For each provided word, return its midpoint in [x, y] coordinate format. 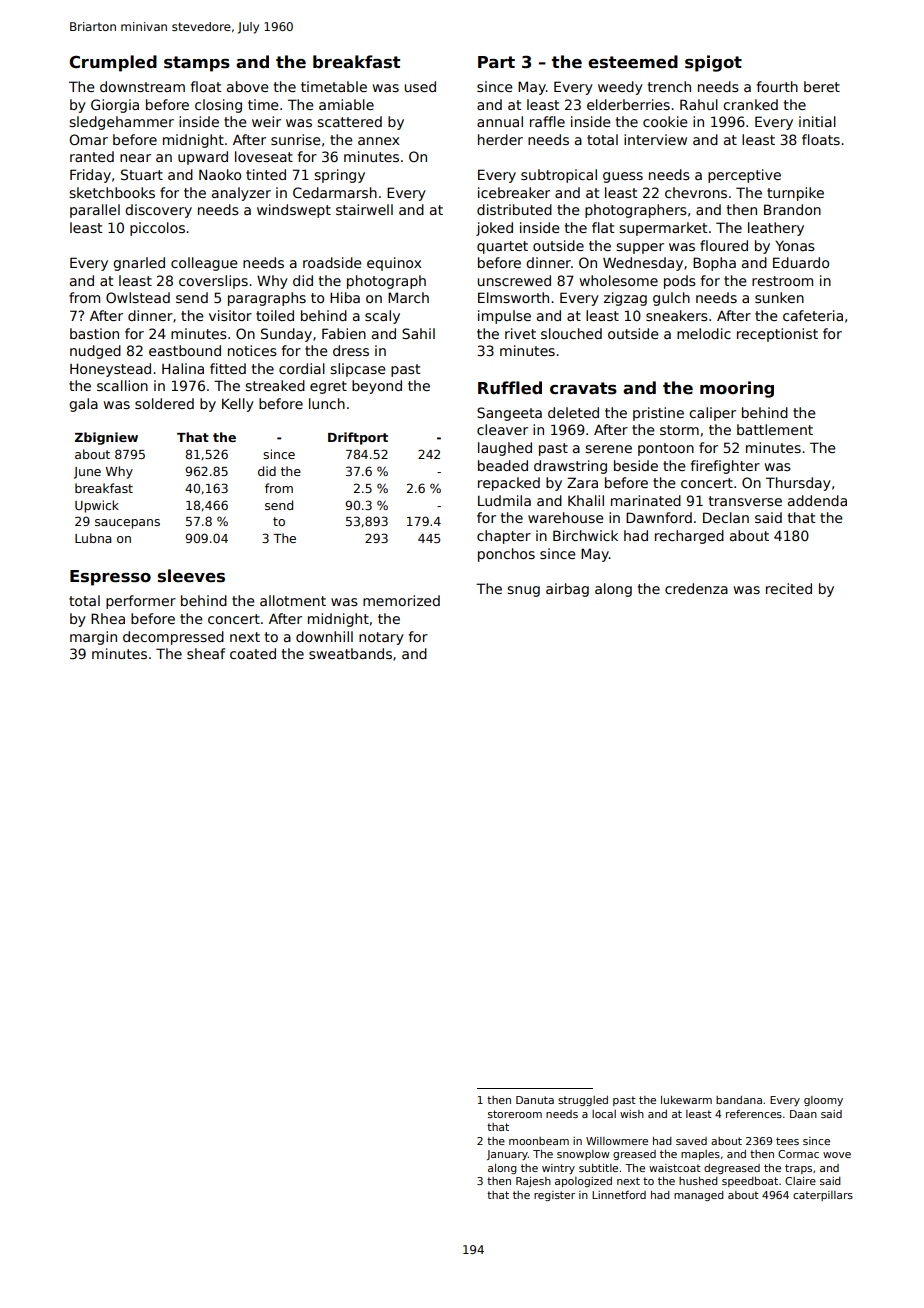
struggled [583, 1101]
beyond [377, 387]
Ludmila [504, 500]
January [507, 1155]
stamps [197, 64]
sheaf [206, 653]
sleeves [191, 576]
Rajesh [533, 1182]
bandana [739, 1100]
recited [789, 588]
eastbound [185, 350]
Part [496, 62]
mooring [737, 389]
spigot [713, 63]
